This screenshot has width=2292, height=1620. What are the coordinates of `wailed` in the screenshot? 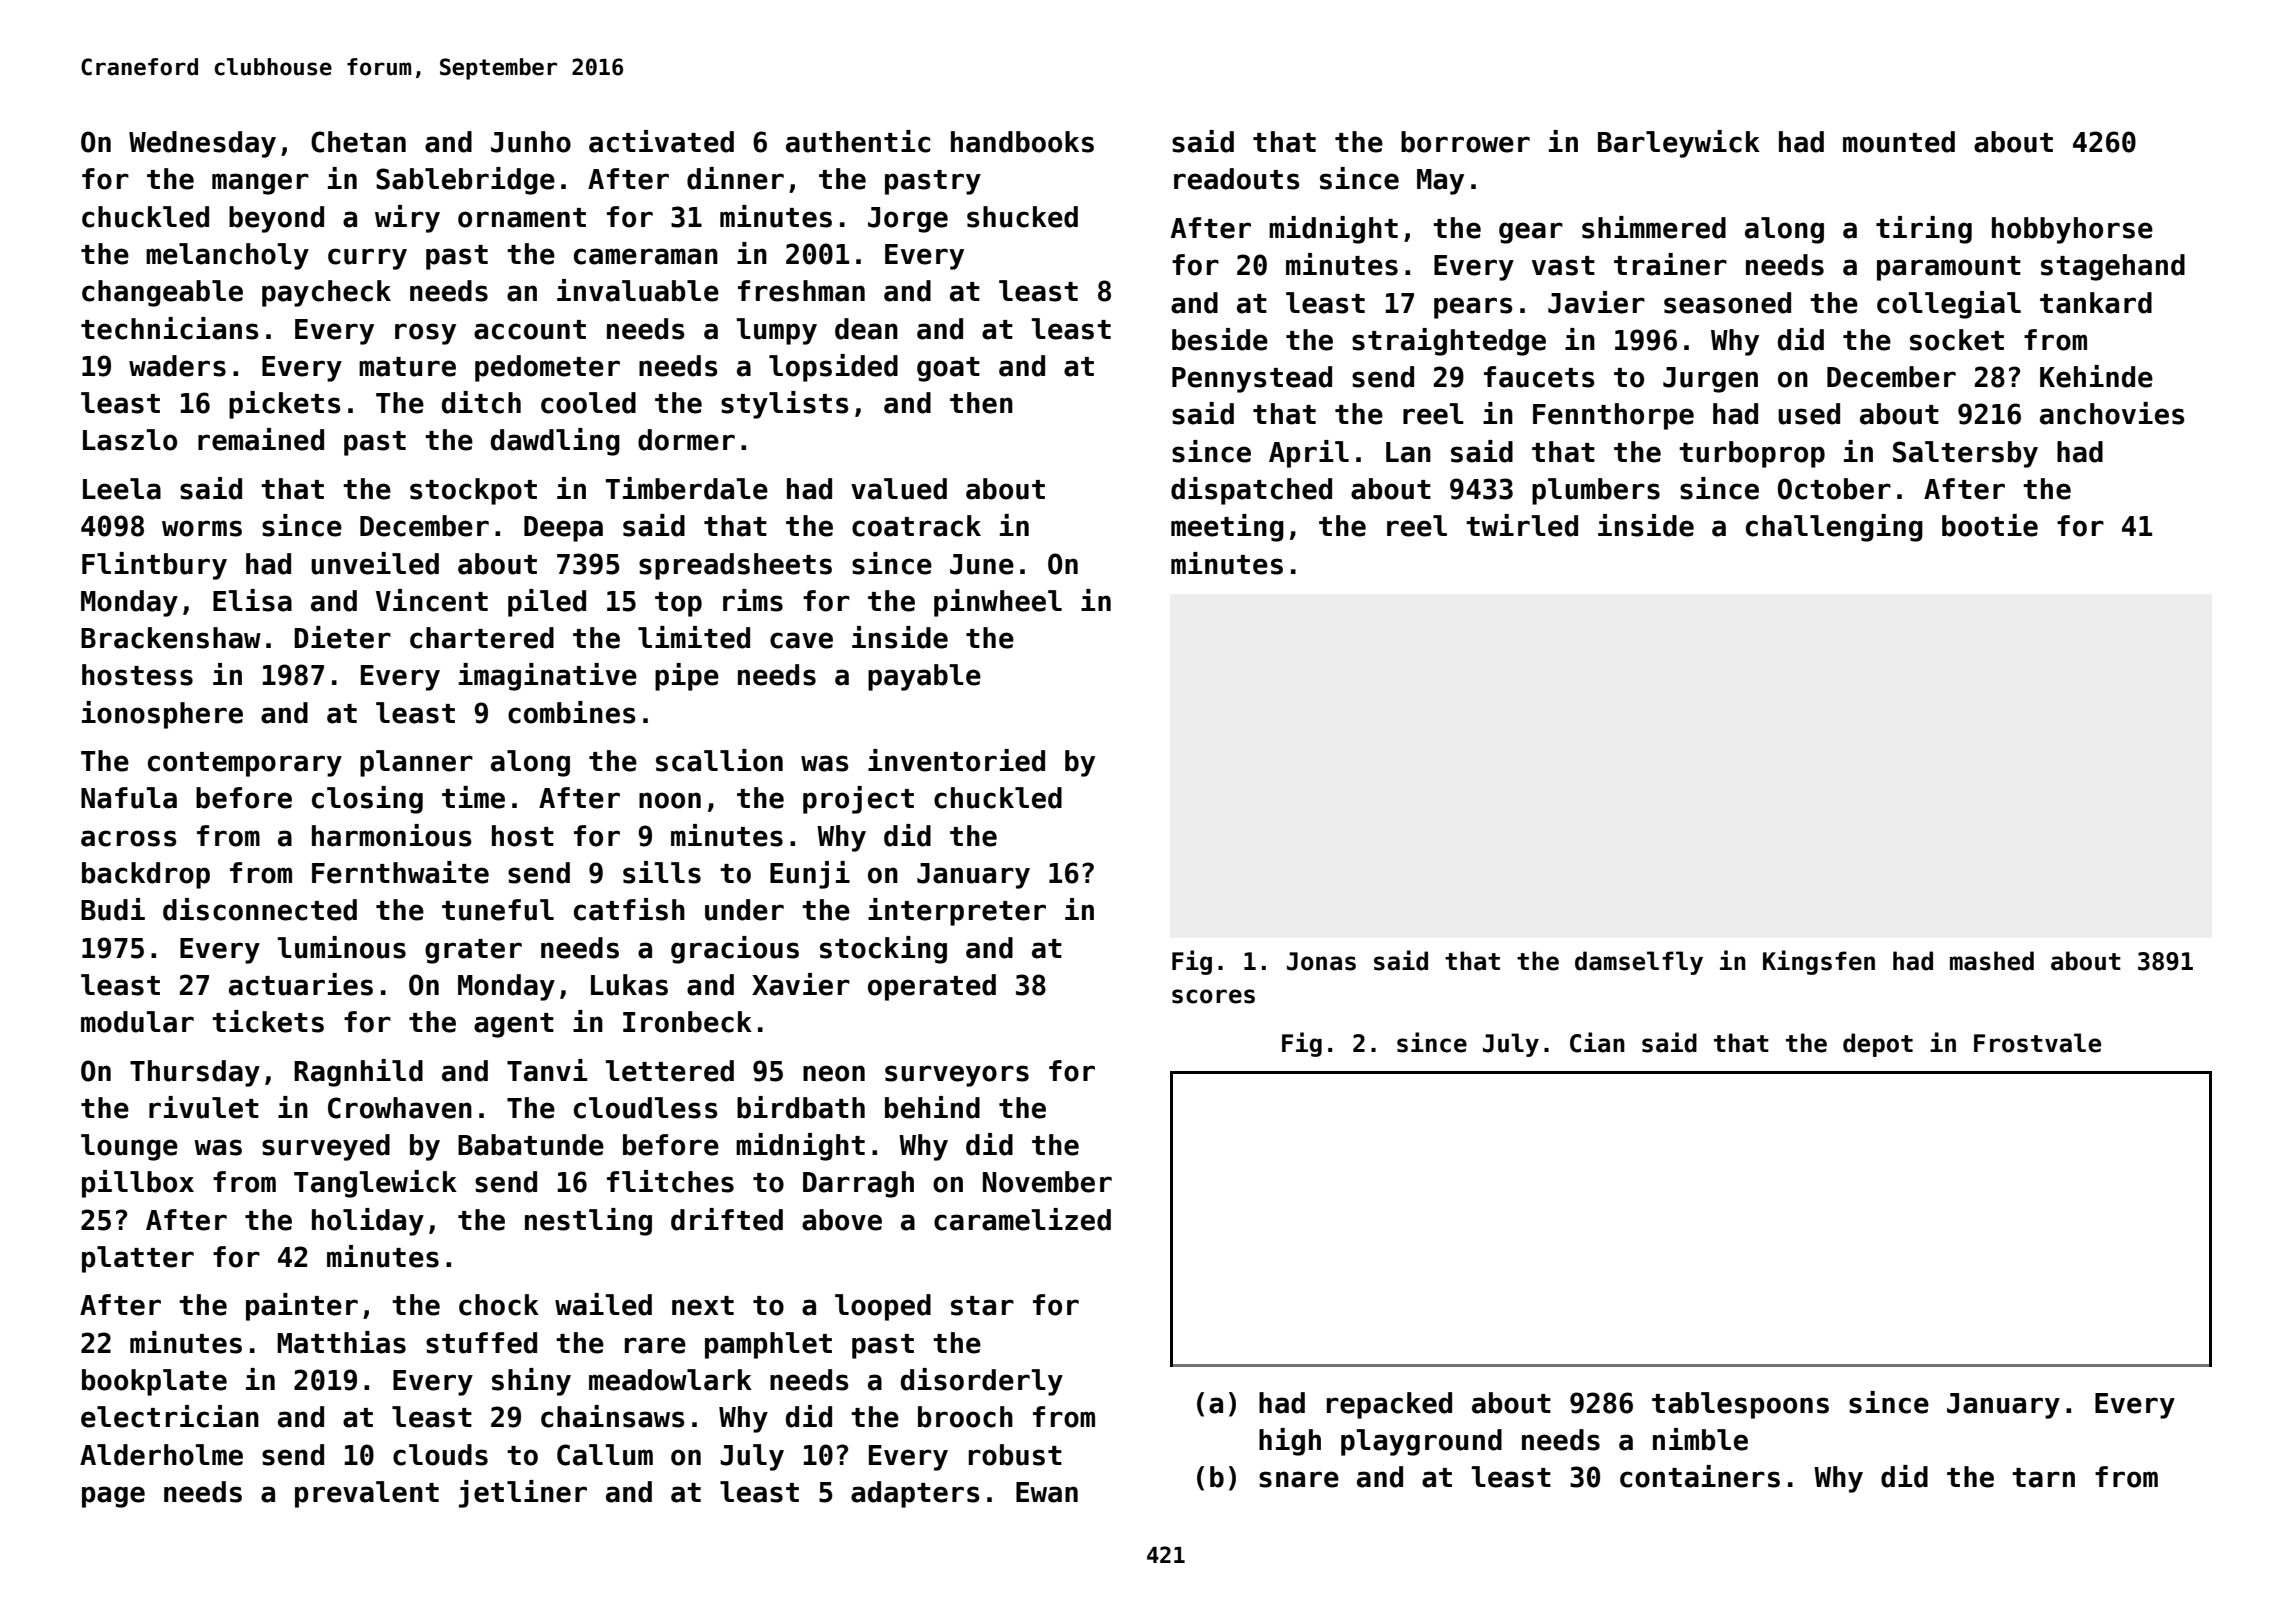 It's located at (603, 1304).
